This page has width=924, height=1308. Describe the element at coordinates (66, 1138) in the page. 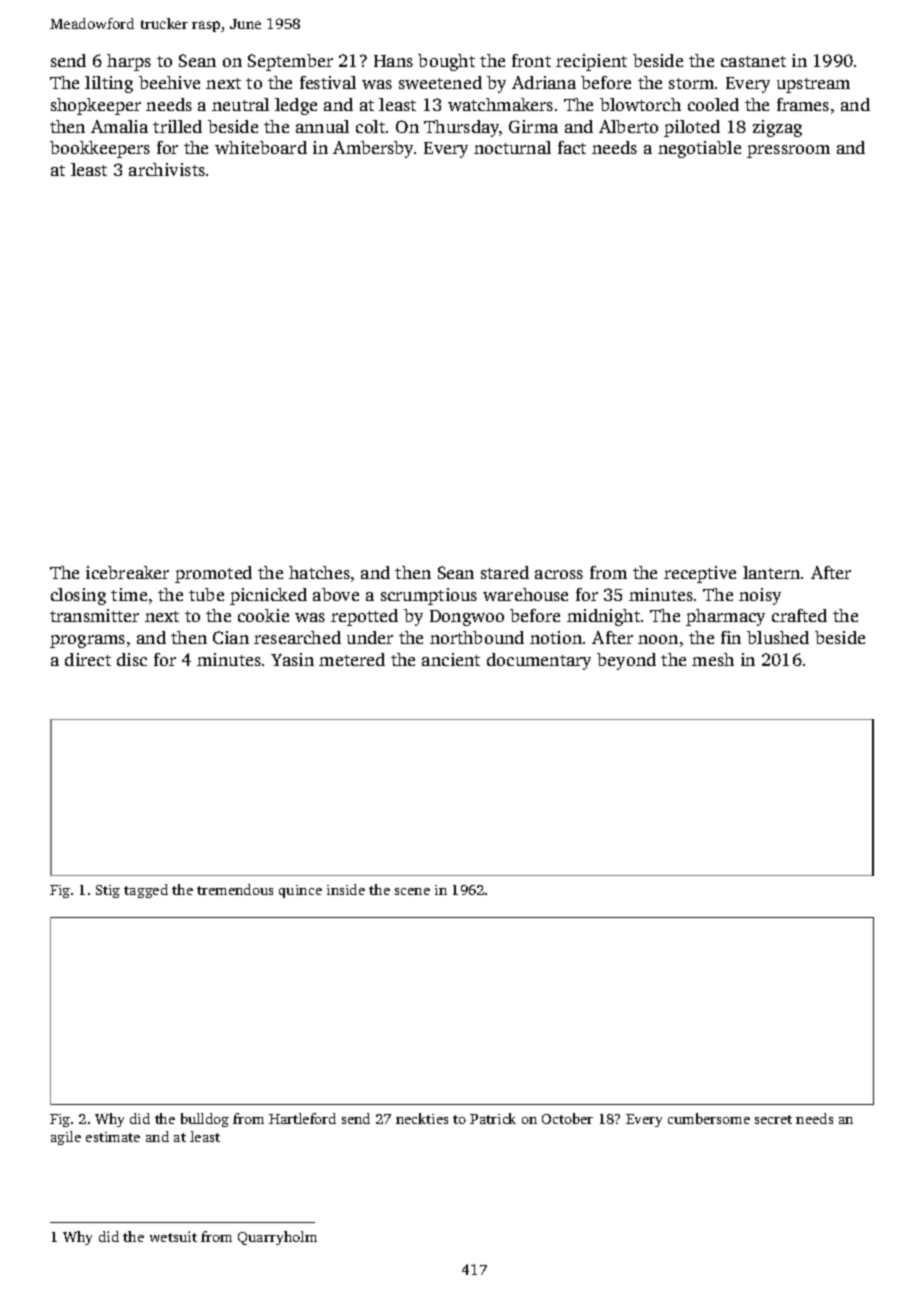

I see `agile` at that location.
